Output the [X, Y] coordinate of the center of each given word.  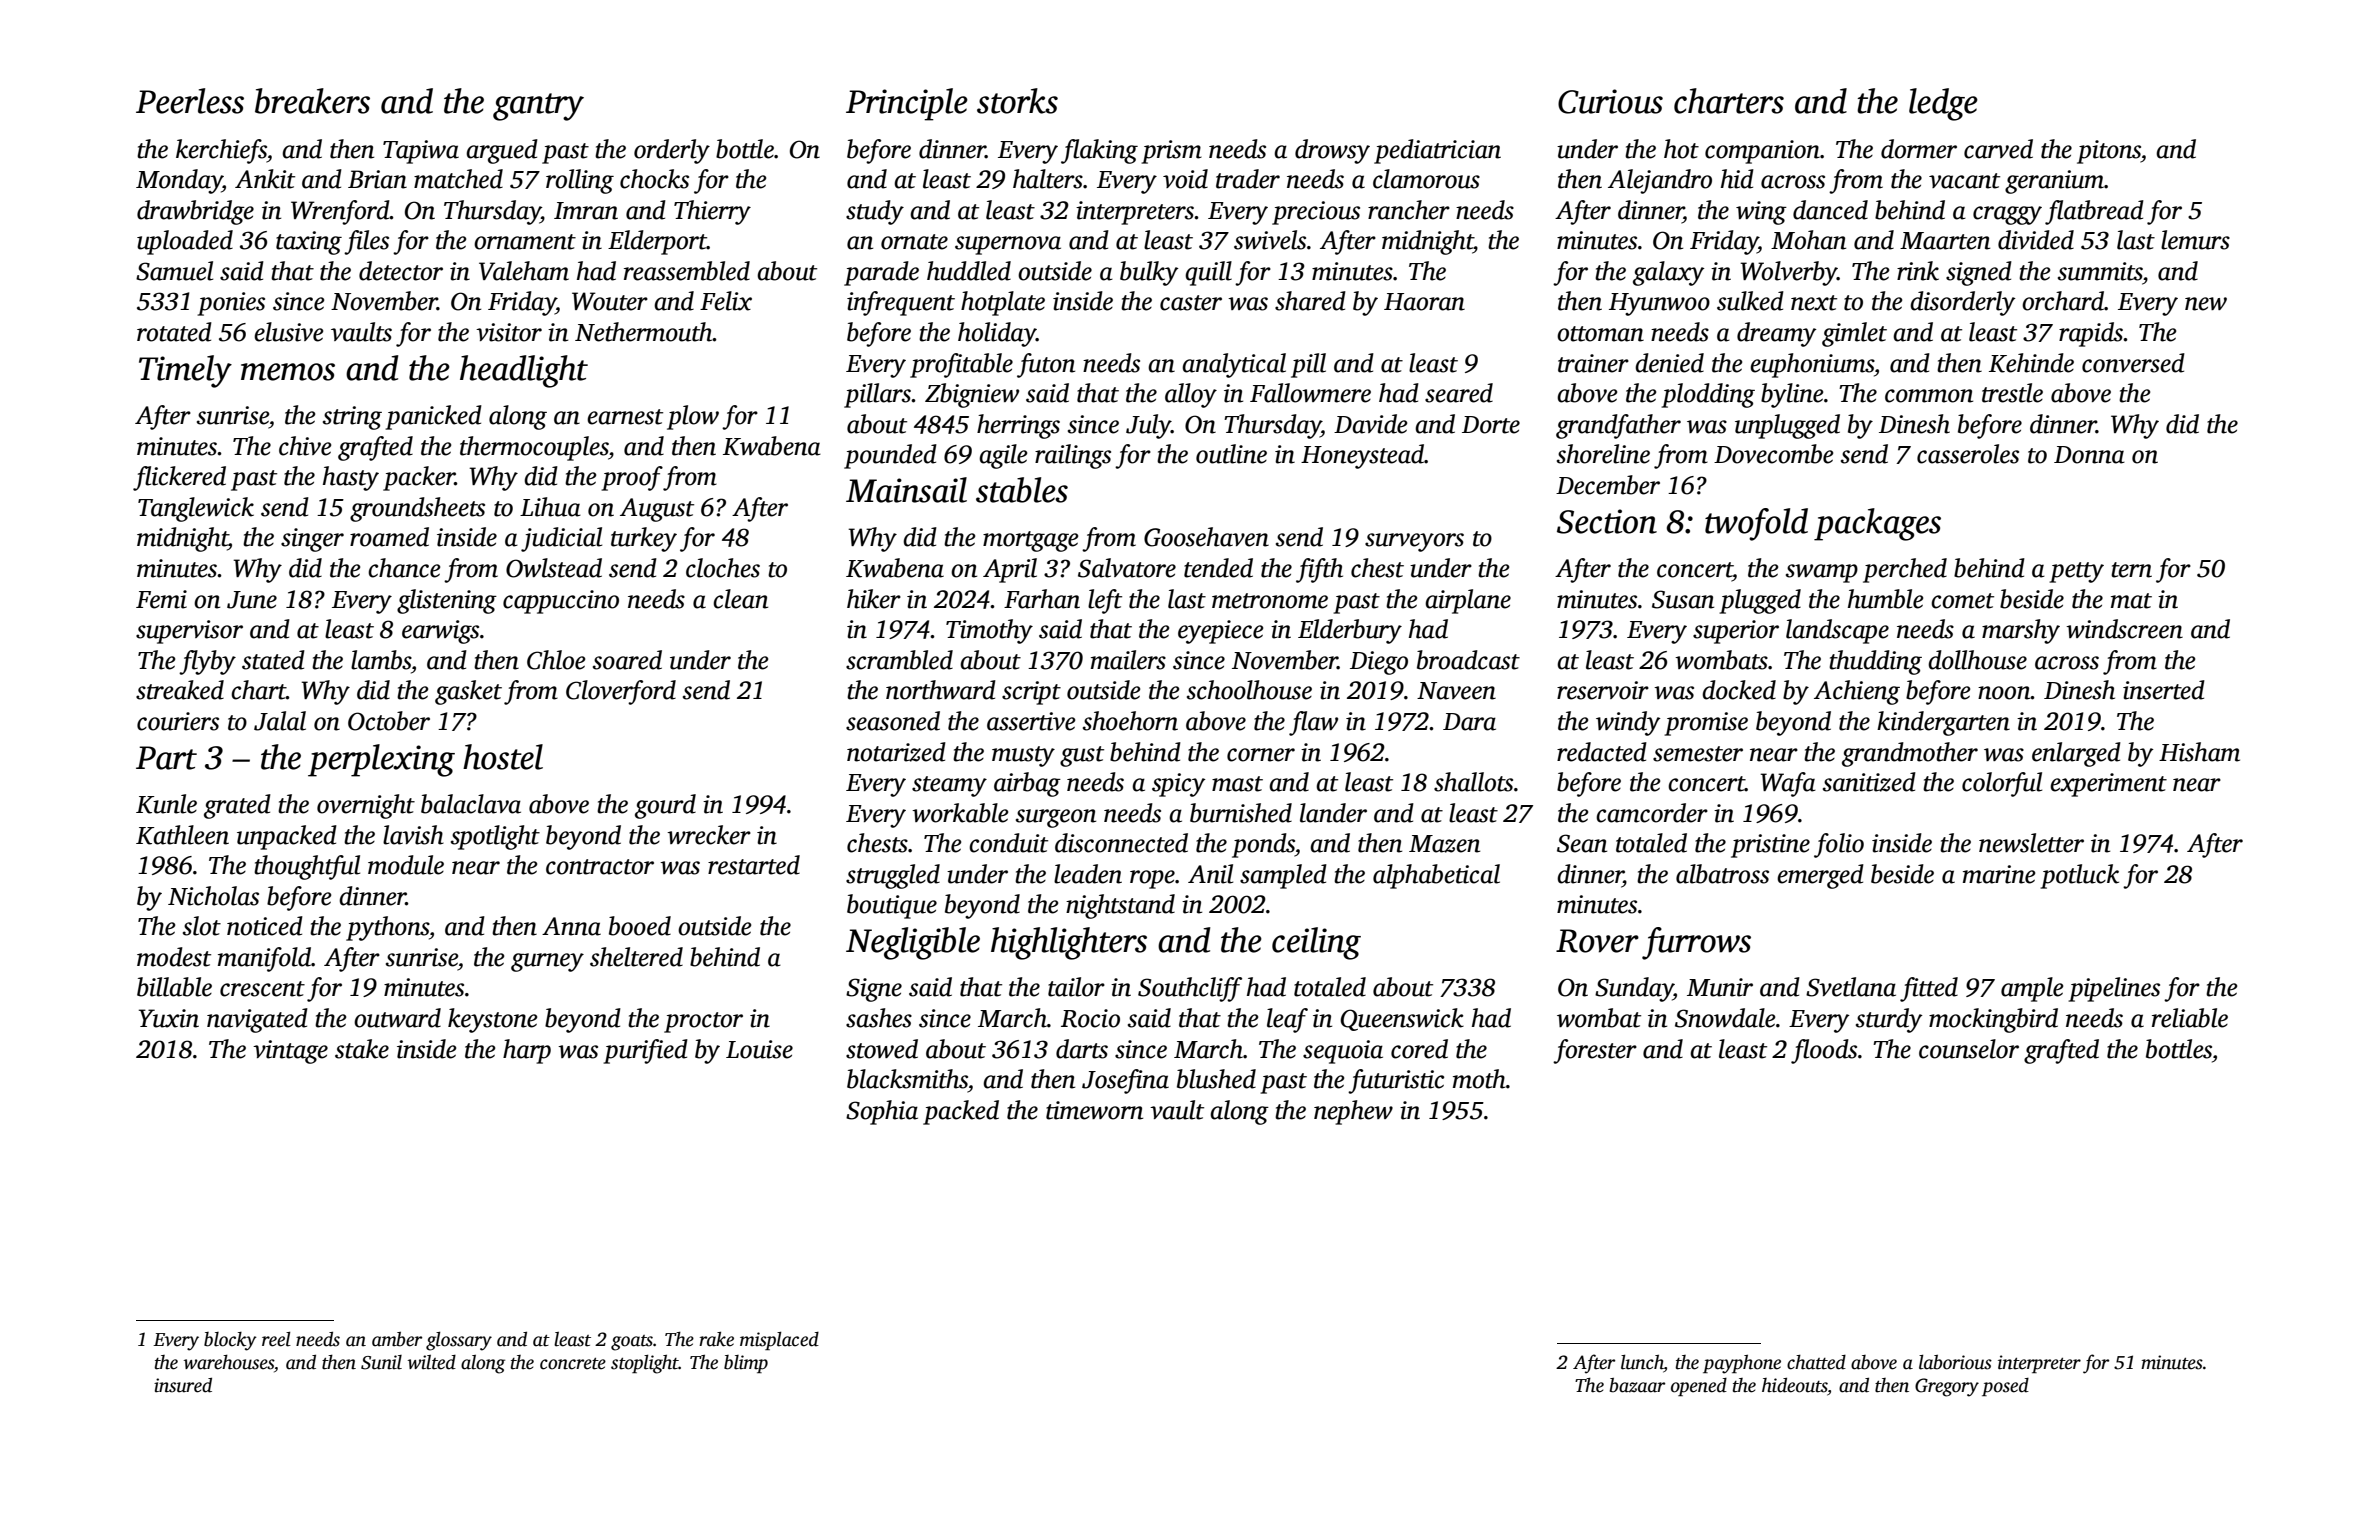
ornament [525, 242]
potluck [2079, 876]
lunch [1642, 1363]
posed [2005, 1387]
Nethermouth [644, 332]
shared [1310, 301]
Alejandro [1660, 181]
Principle [907, 104]
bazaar [1637, 1385]
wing [1761, 213]
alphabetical [1436, 876]
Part [166, 758]
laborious [1955, 1362]
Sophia [882, 1112]
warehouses [229, 1362]
